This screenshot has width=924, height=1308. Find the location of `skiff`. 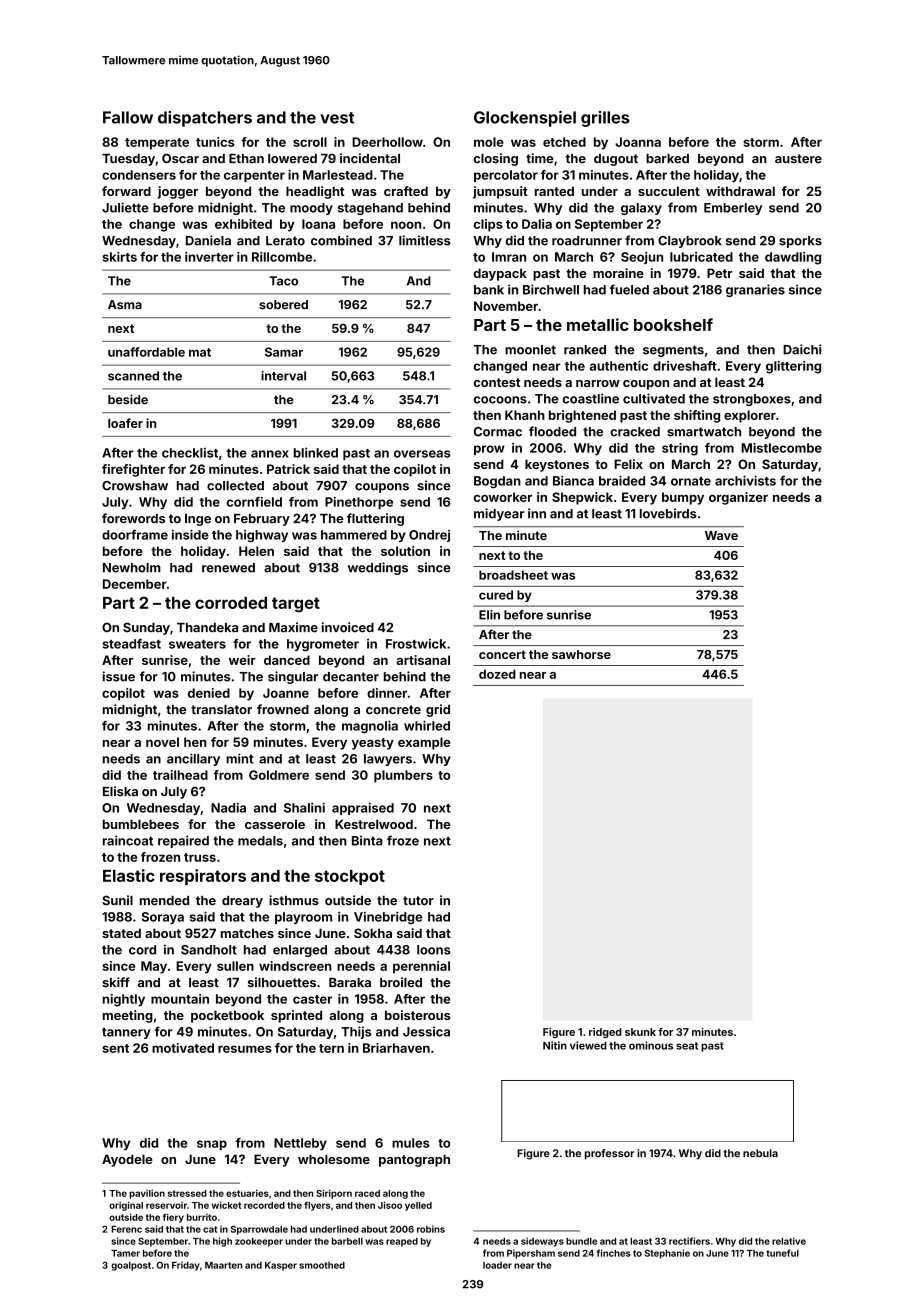

skiff is located at coordinates (116, 982).
